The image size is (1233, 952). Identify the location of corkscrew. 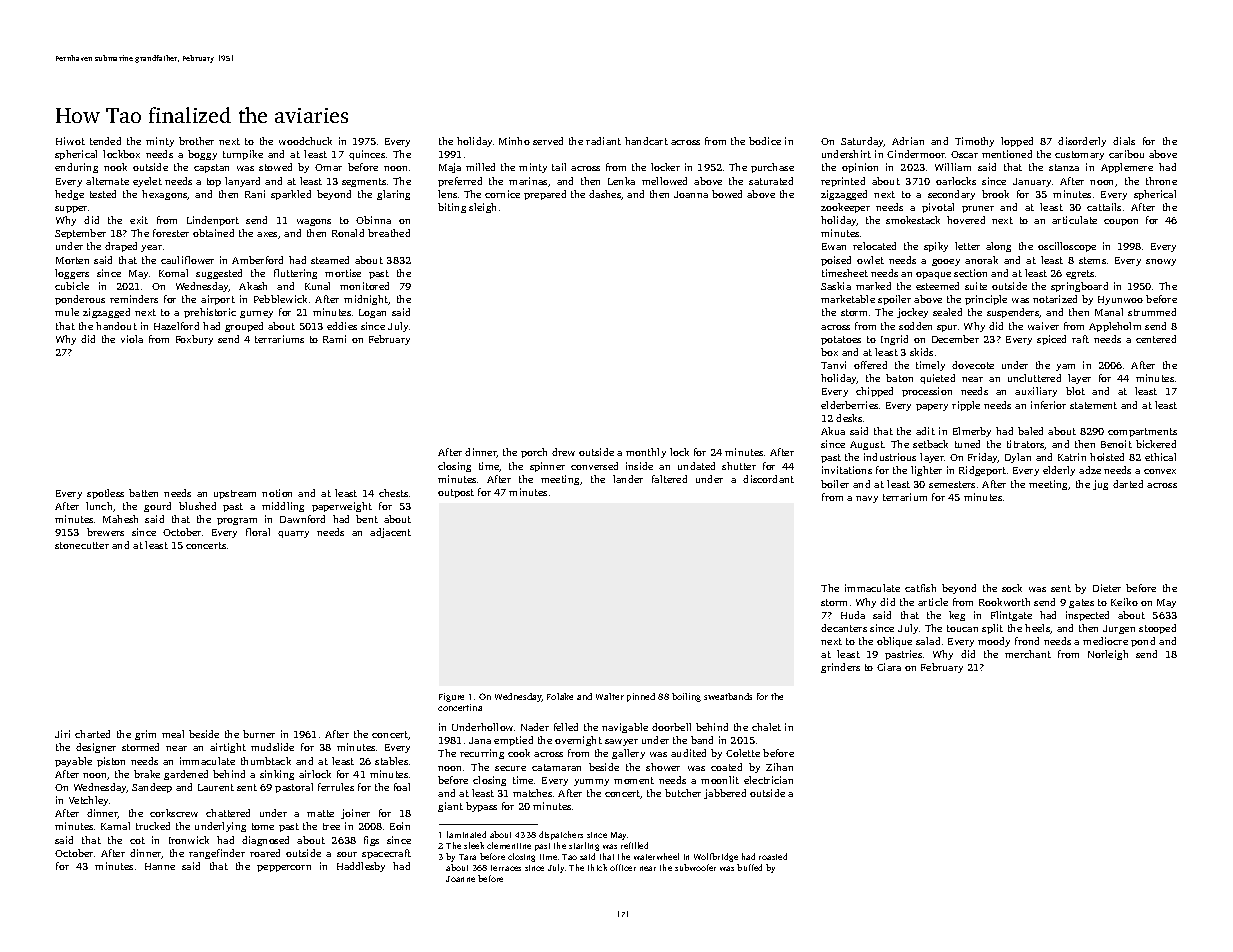
(174, 813).
